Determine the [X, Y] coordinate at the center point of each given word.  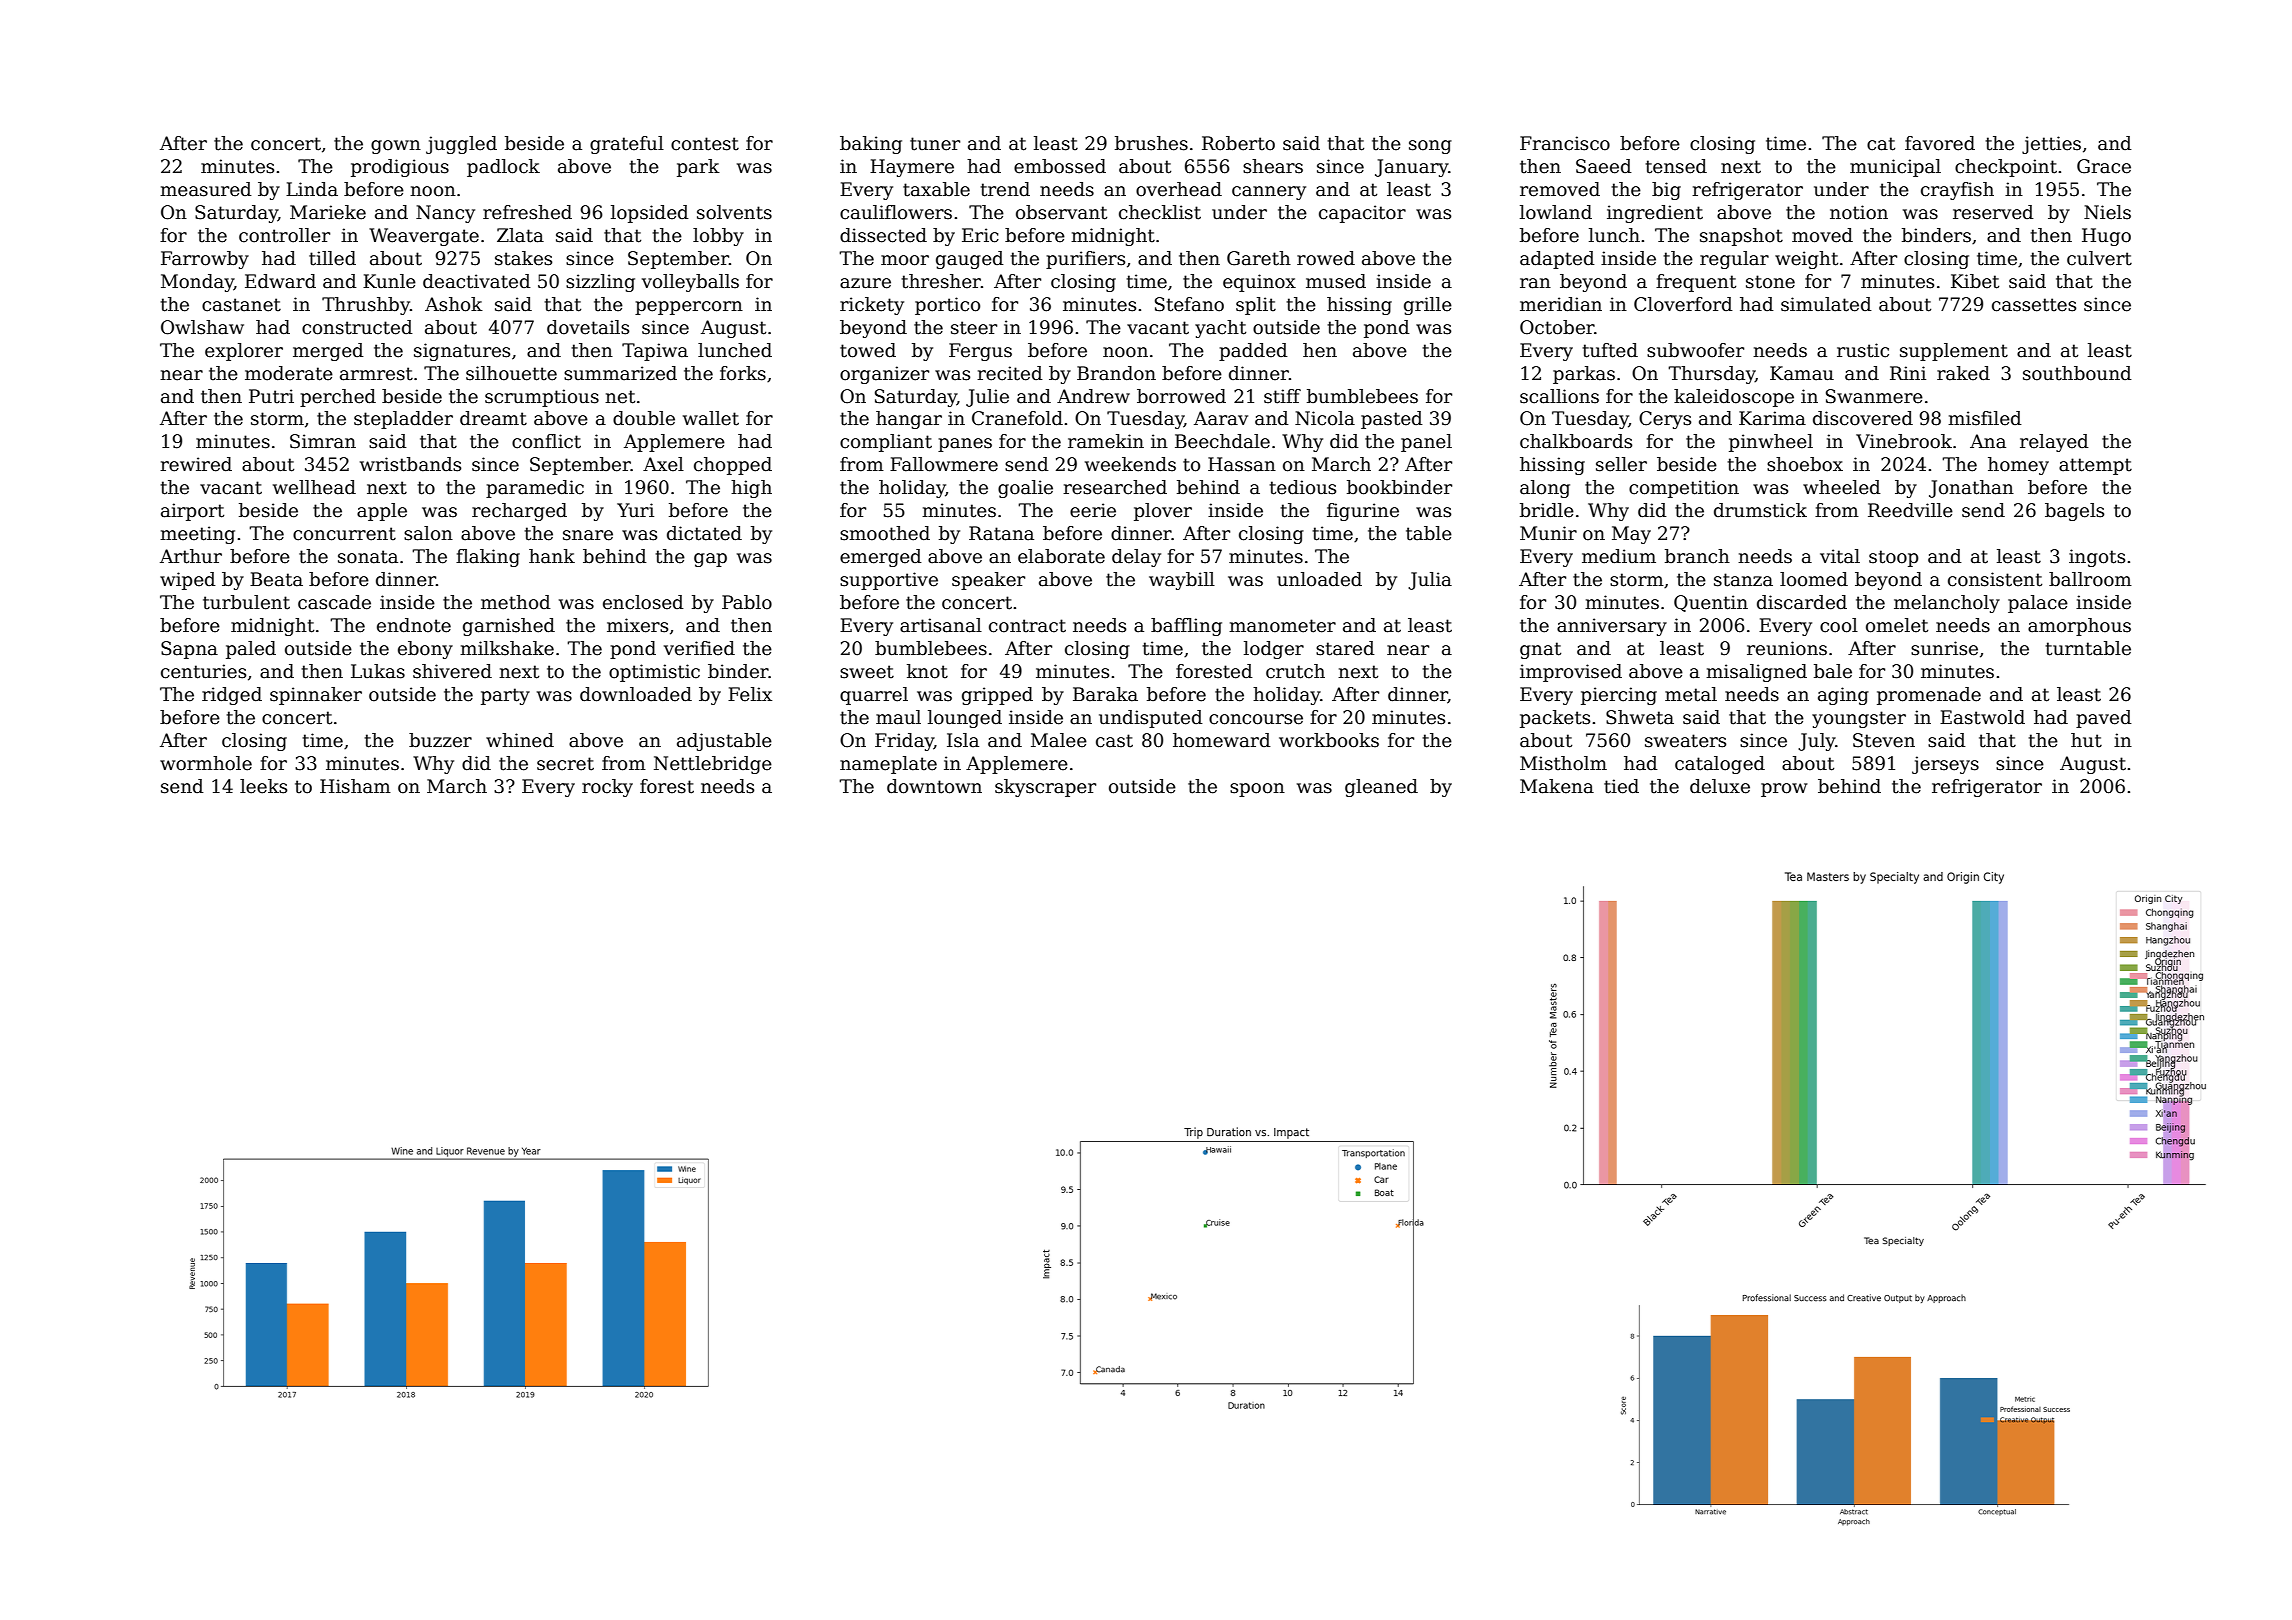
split [1256, 306]
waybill [1182, 581]
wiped [188, 581]
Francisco [1565, 143]
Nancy [445, 214]
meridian [1561, 304]
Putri [271, 396]
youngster [1859, 719]
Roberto [1238, 143]
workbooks [1329, 740]
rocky [607, 788]
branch [1697, 556]
